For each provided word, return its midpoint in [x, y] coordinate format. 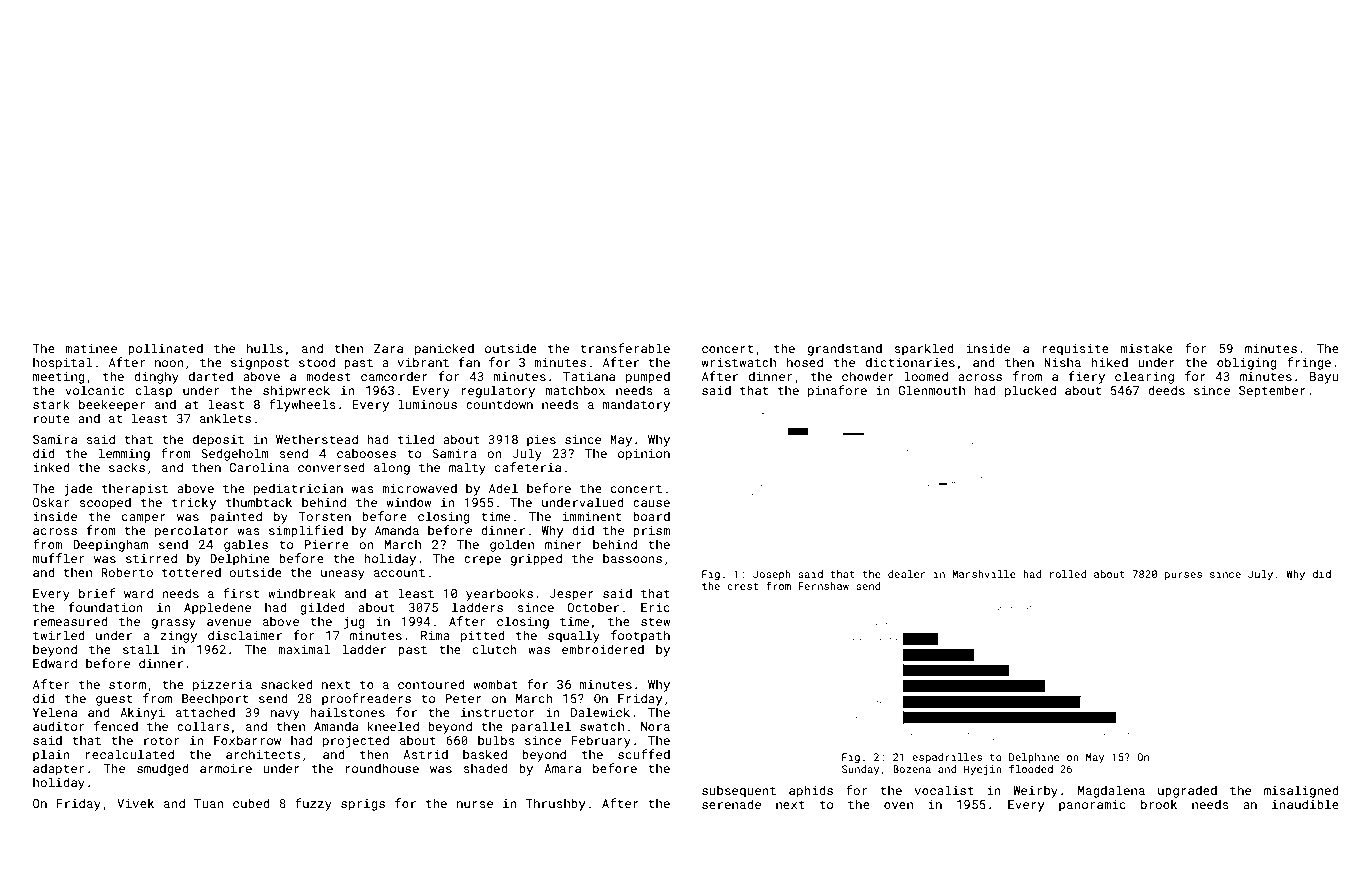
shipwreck [296, 391]
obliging [1247, 363]
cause [651, 503]
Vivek [135, 803]
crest [742, 586]
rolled [1068, 574]
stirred [151, 558]
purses [1183, 576]
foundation [105, 607]
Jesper [572, 595]
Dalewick [600, 712]
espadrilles [947, 758]
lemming [124, 454]
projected [356, 741]
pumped [648, 377]
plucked [1030, 391]
